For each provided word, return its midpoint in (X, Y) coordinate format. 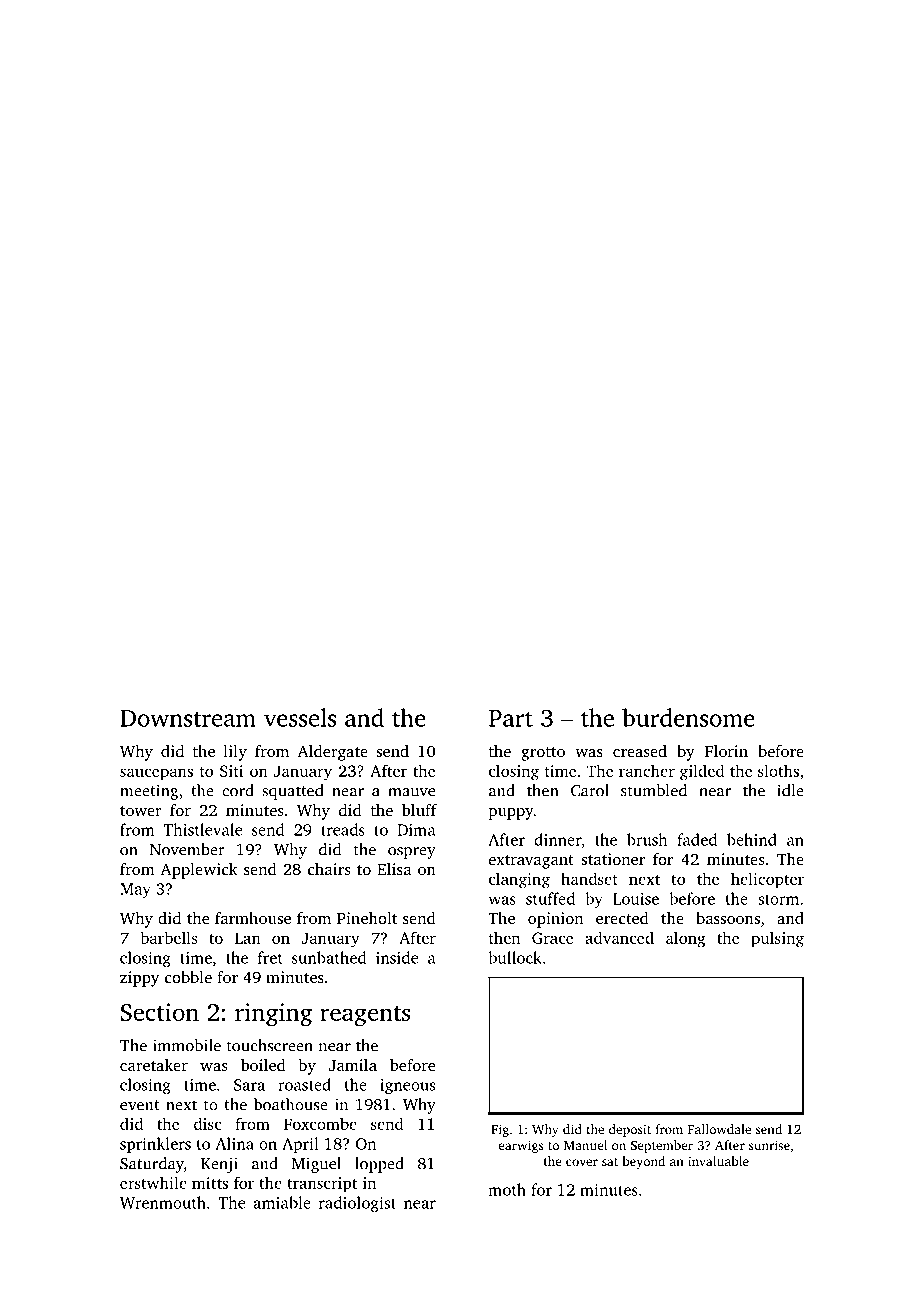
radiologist (357, 1204)
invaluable (718, 1161)
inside (397, 957)
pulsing (777, 939)
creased (640, 751)
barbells (168, 937)
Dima (416, 830)
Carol (590, 790)
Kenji (219, 1165)
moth (507, 1189)
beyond (644, 1162)
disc (208, 1123)
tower (141, 811)
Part (511, 718)
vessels (300, 717)
